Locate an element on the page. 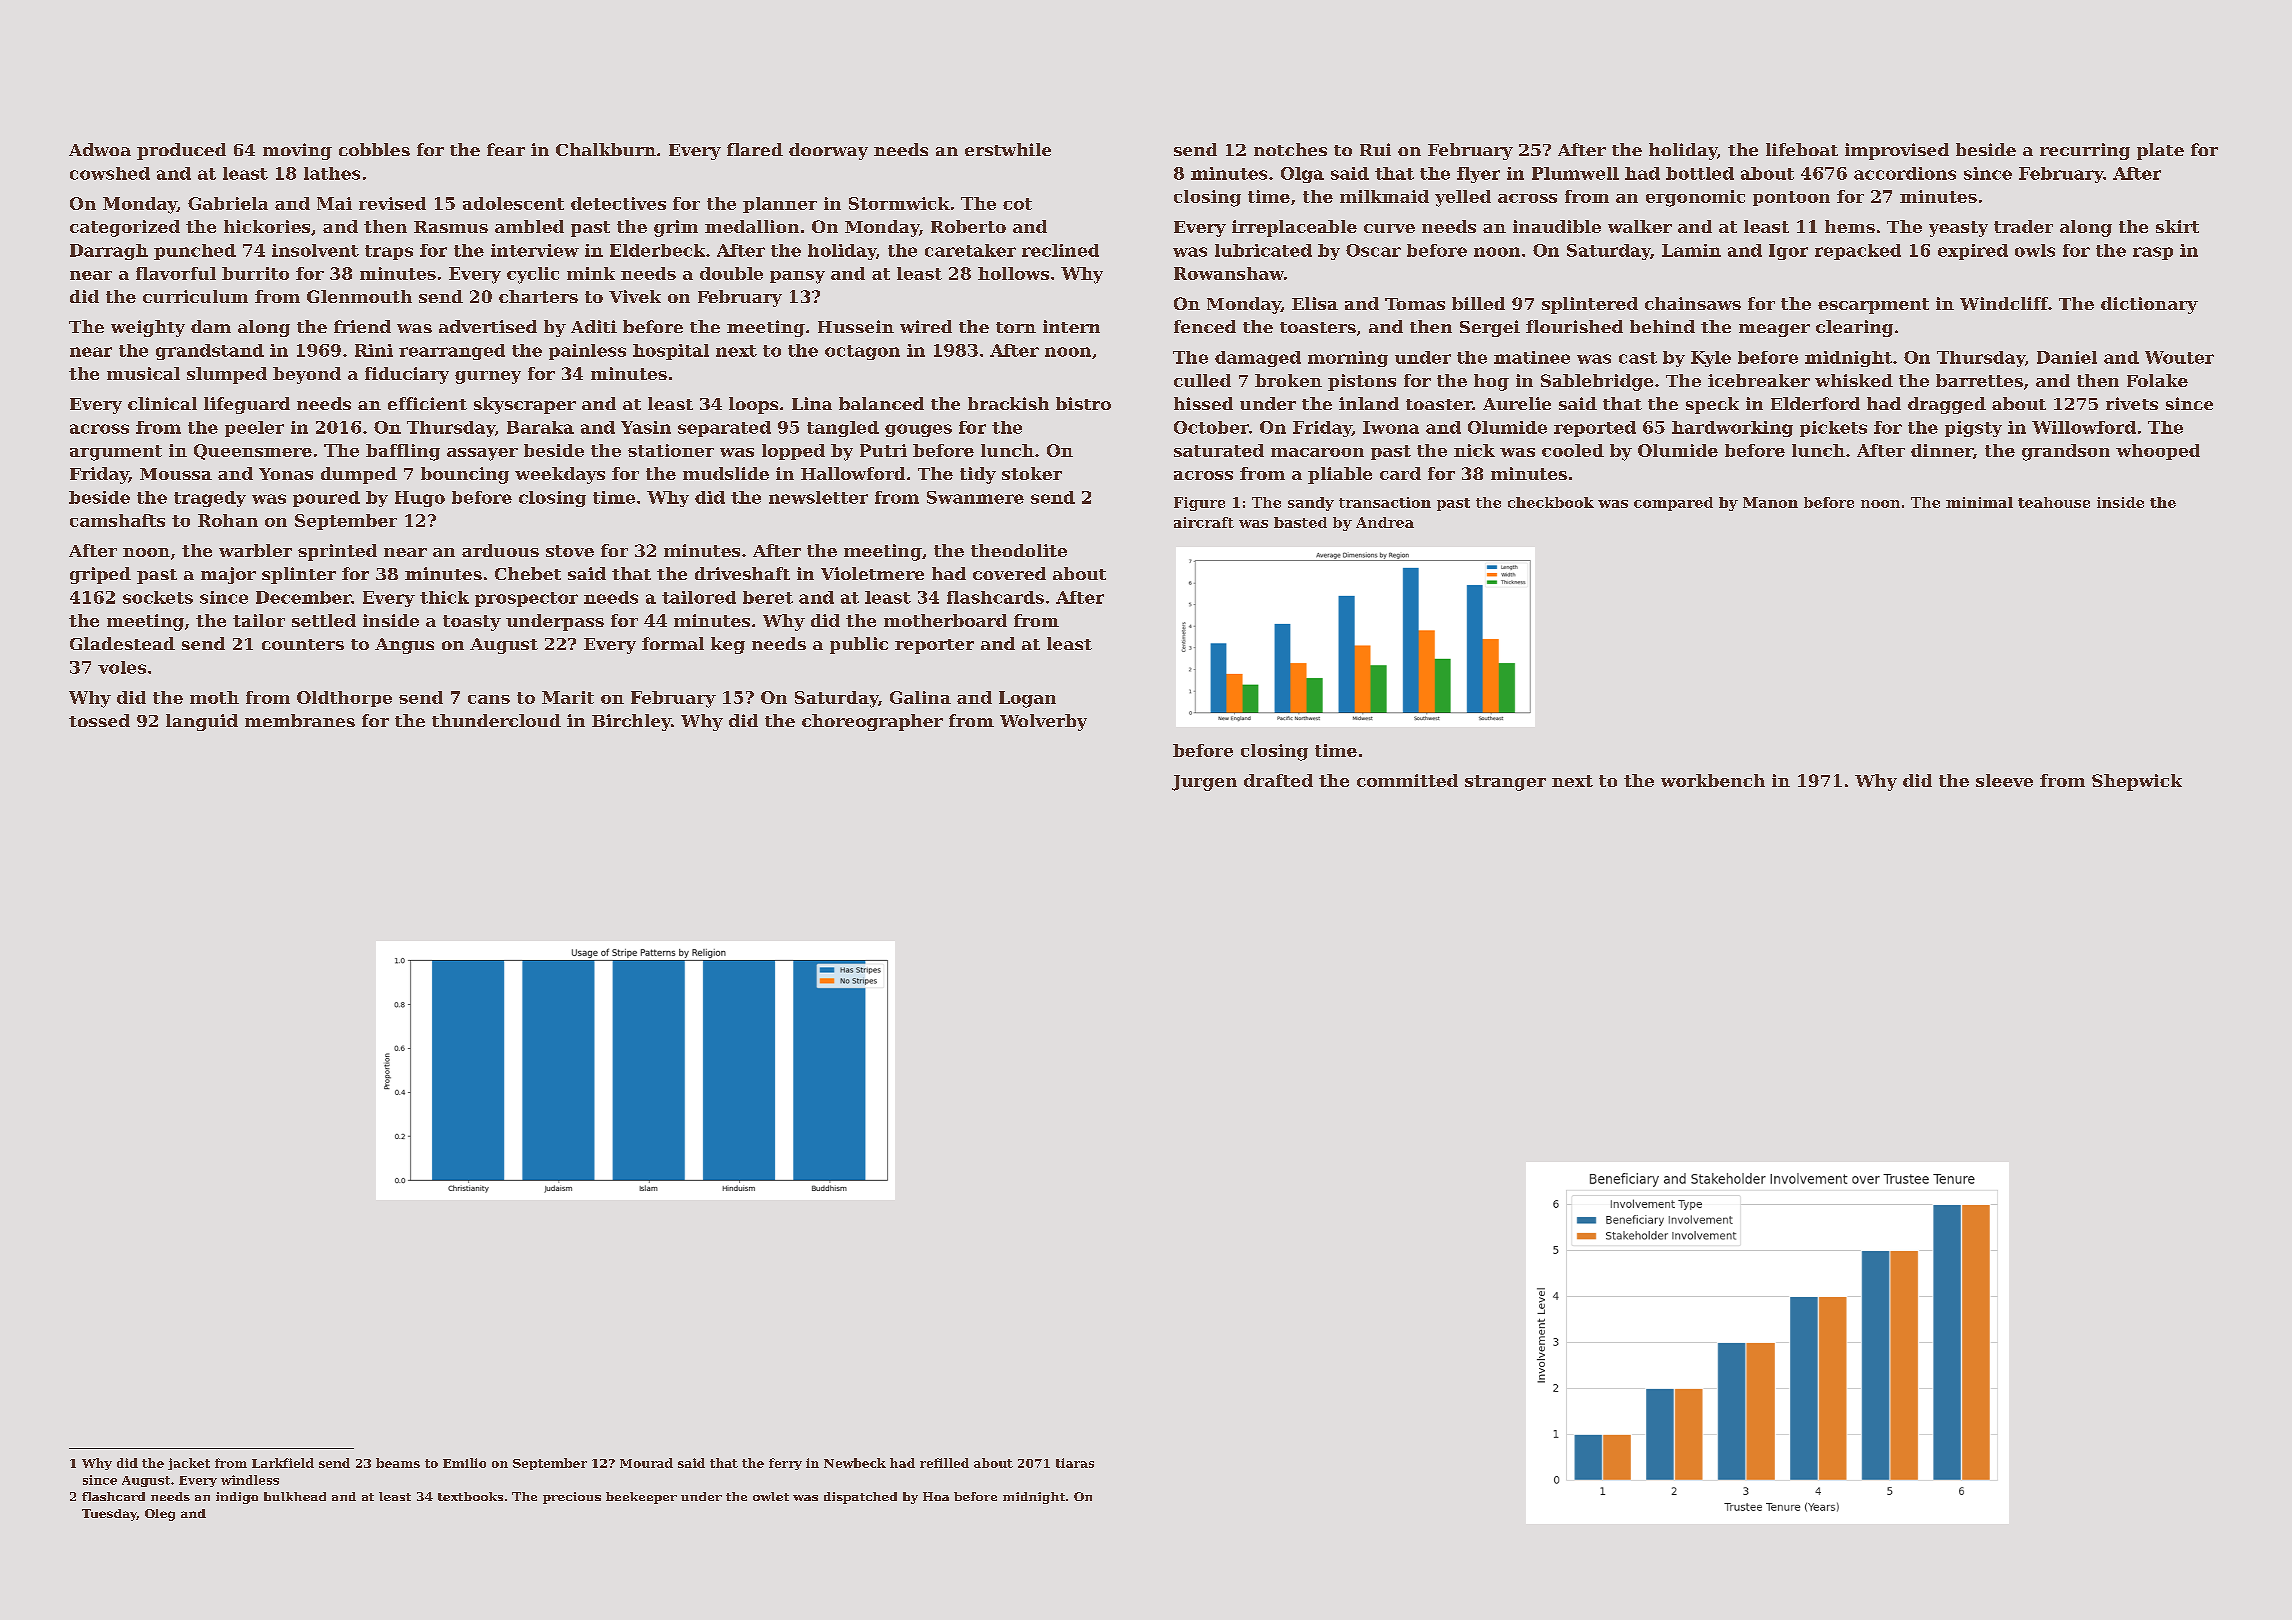  Larkfield is located at coordinates (283, 1463).
